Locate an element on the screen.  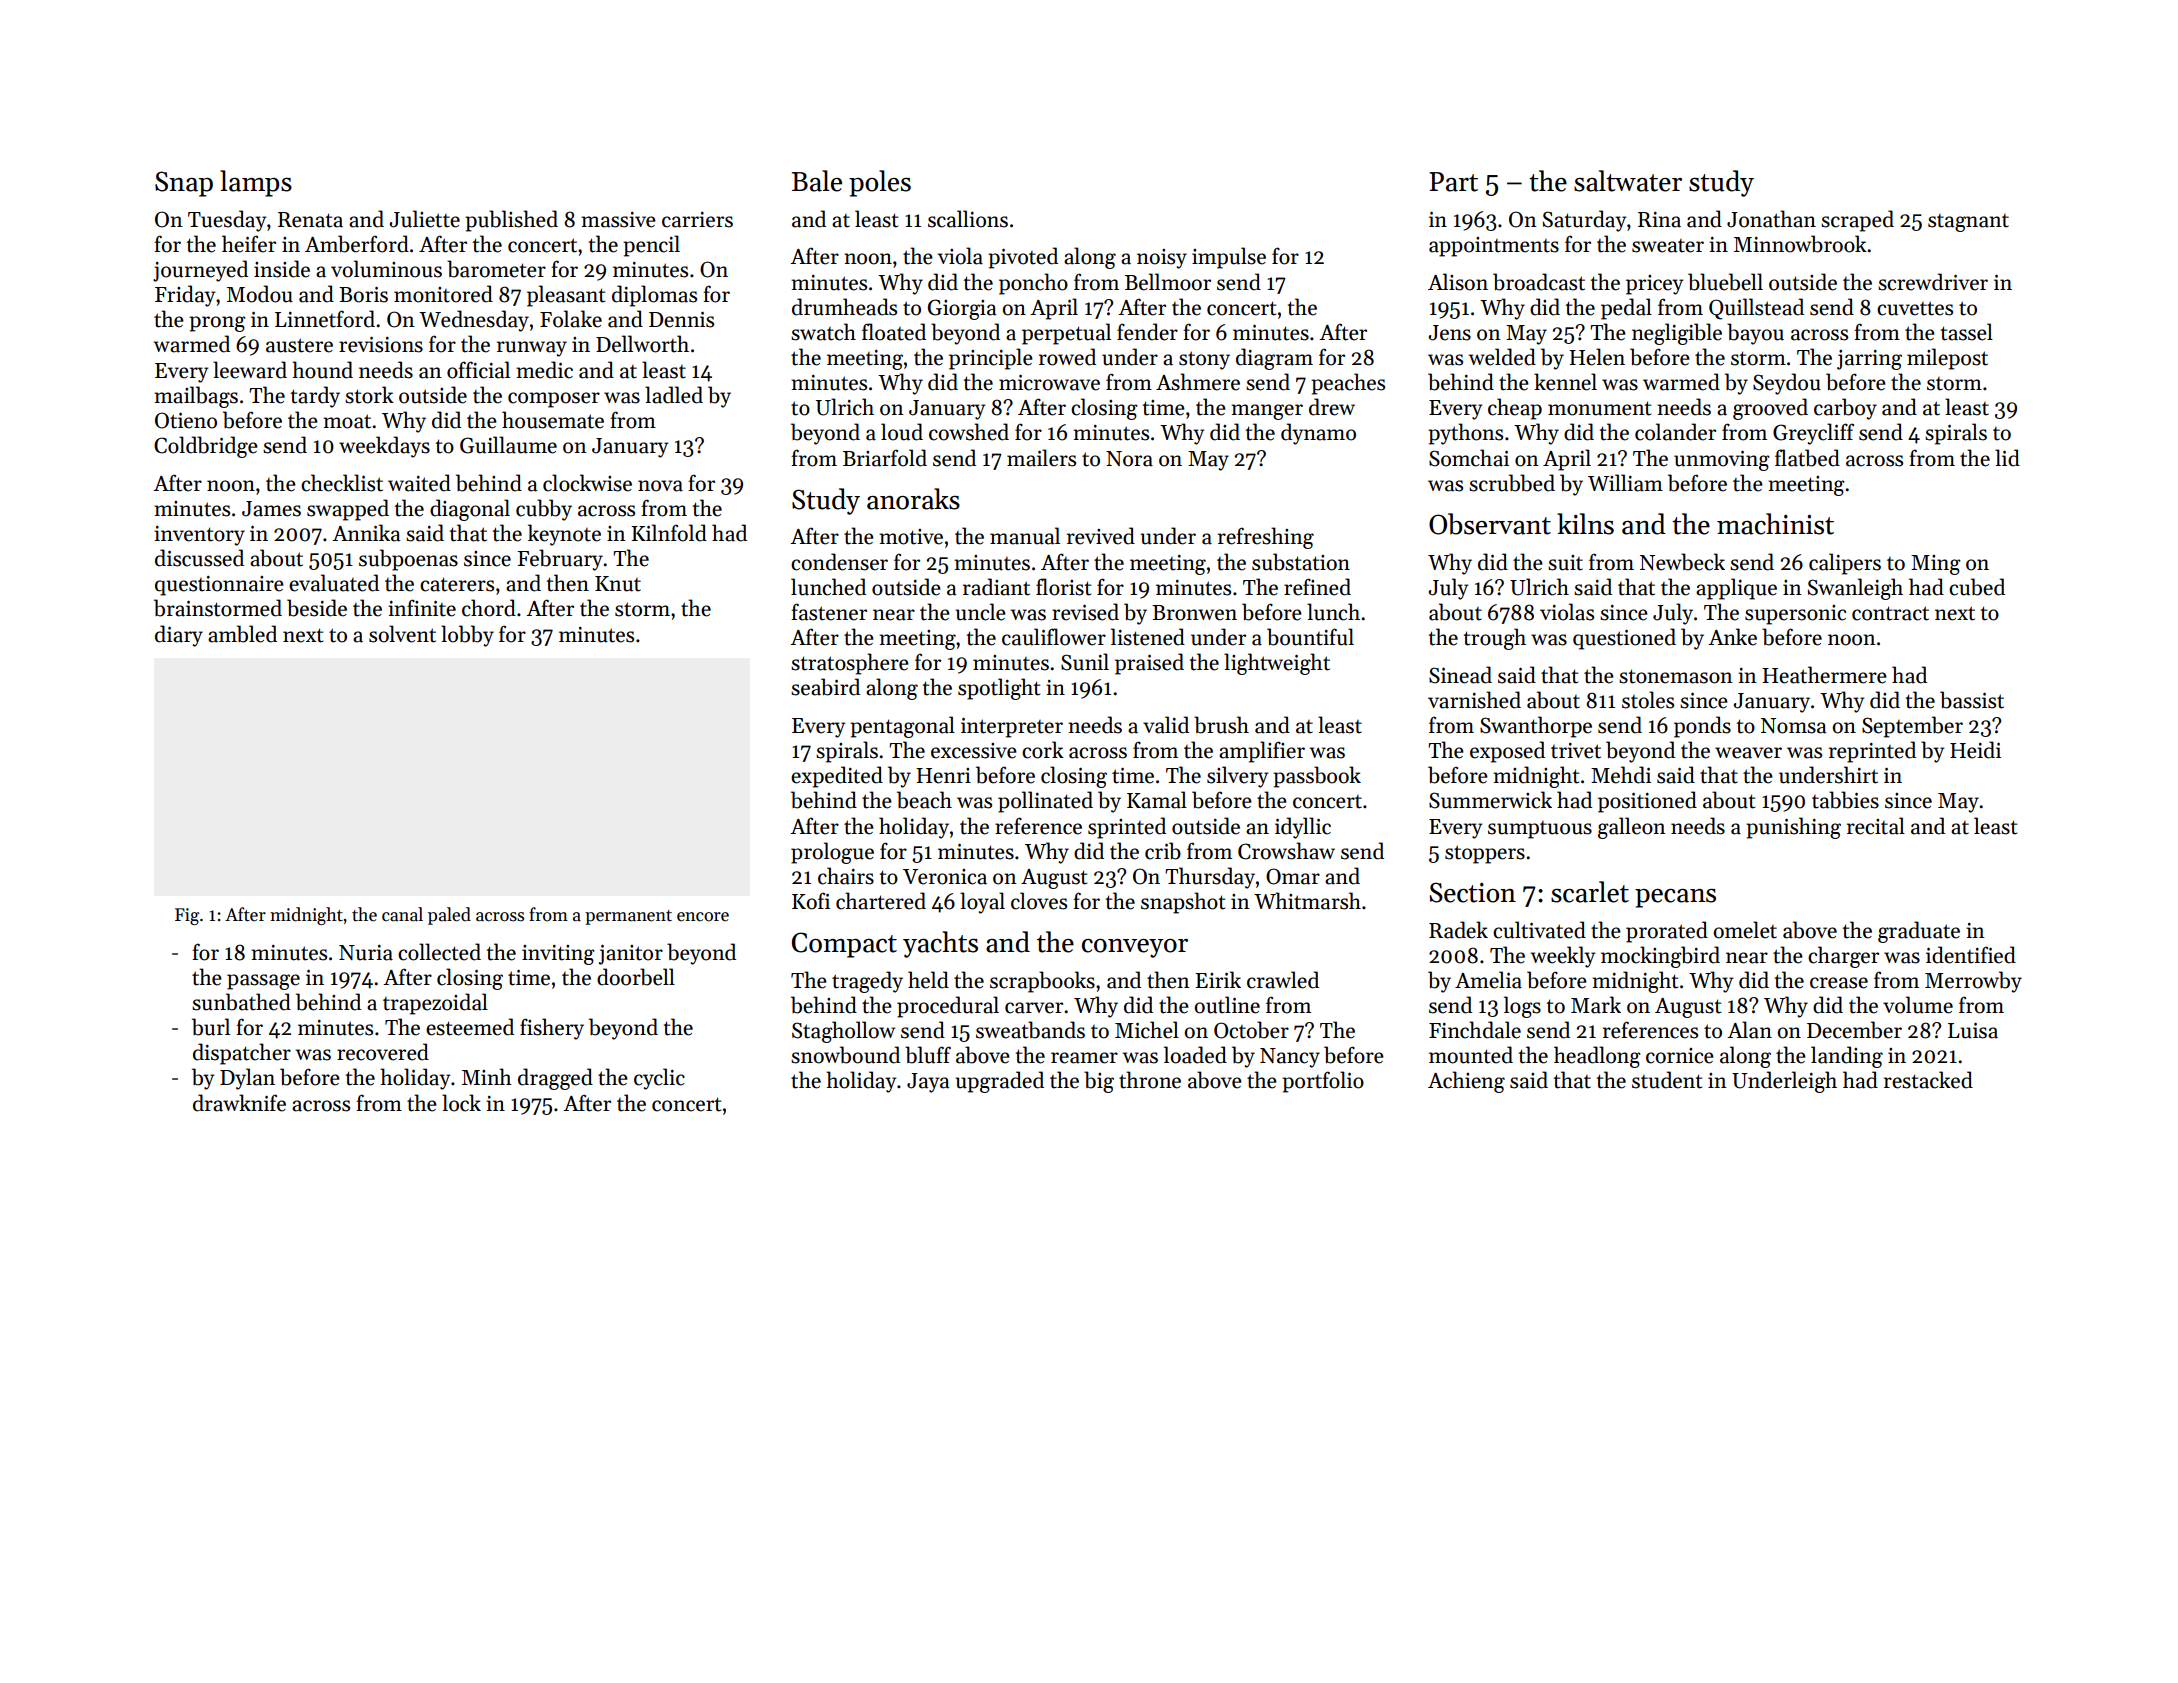
permanent is located at coordinates (628, 917).
